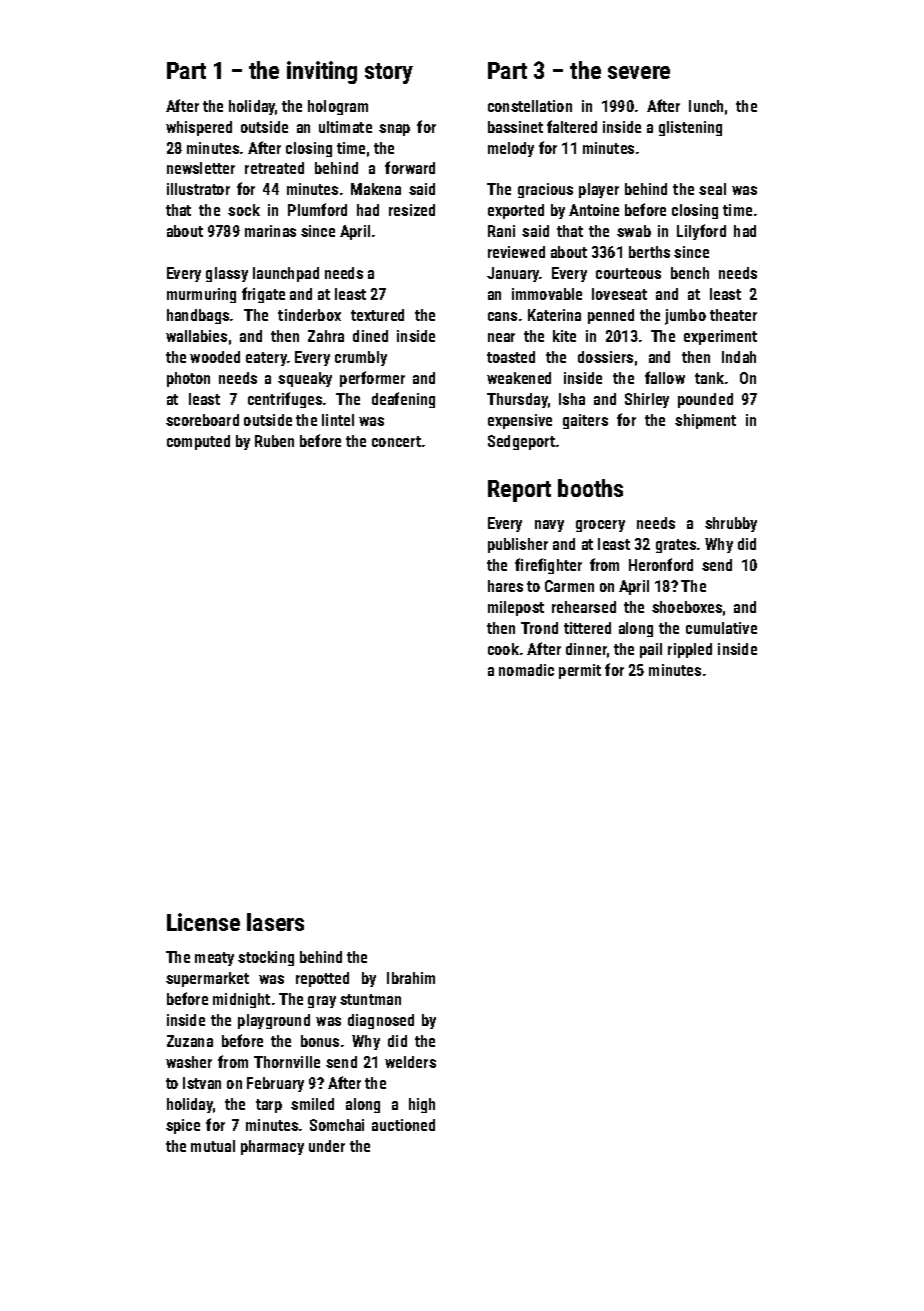 The height and width of the page is (1311, 924). Describe the element at coordinates (526, 670) in the page. I see `nomadic` at that location.
